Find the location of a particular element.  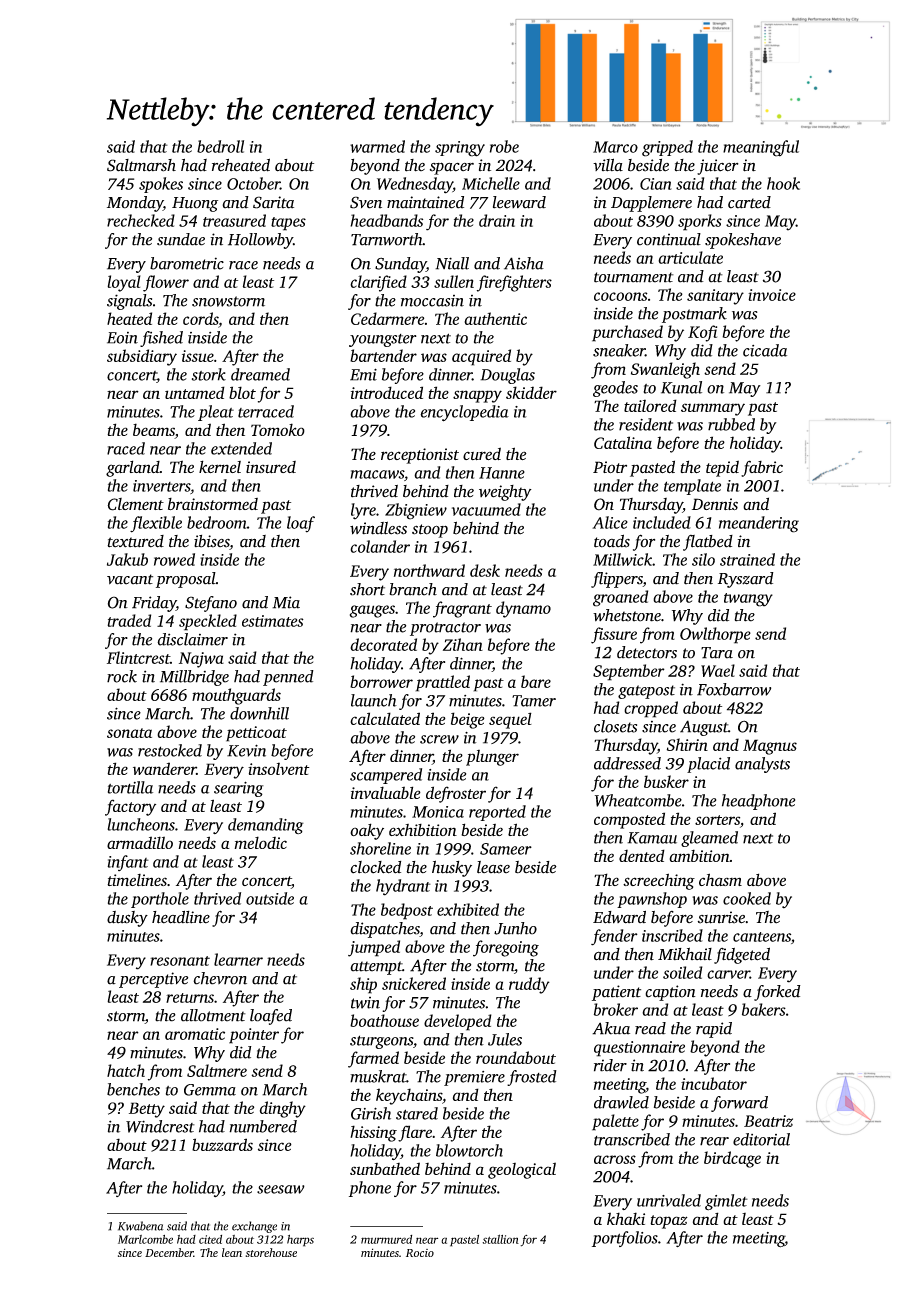

rechecked is located at coordinates (141, 220).
